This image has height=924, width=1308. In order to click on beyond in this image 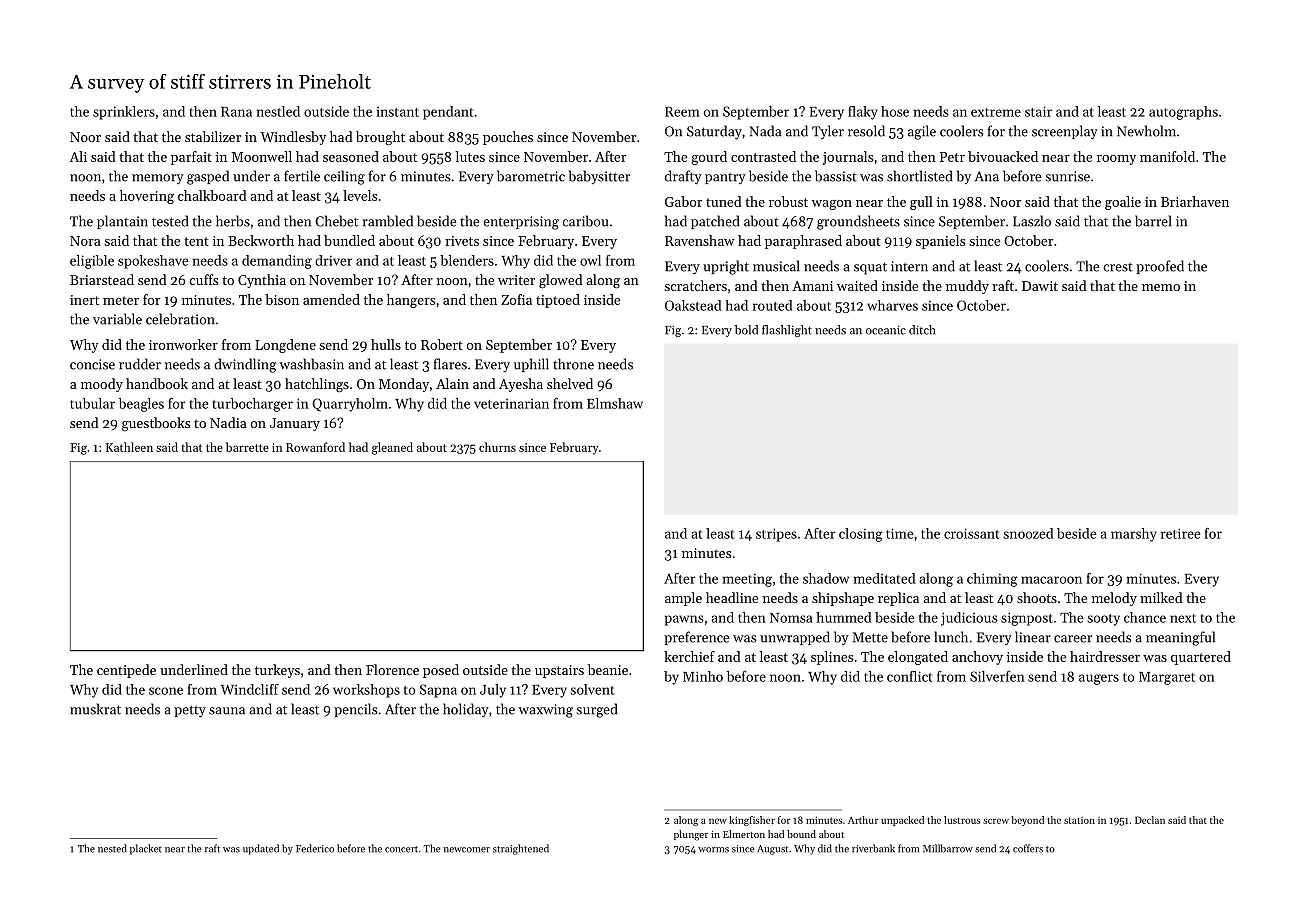, I will do `click(1027, 821)`.
